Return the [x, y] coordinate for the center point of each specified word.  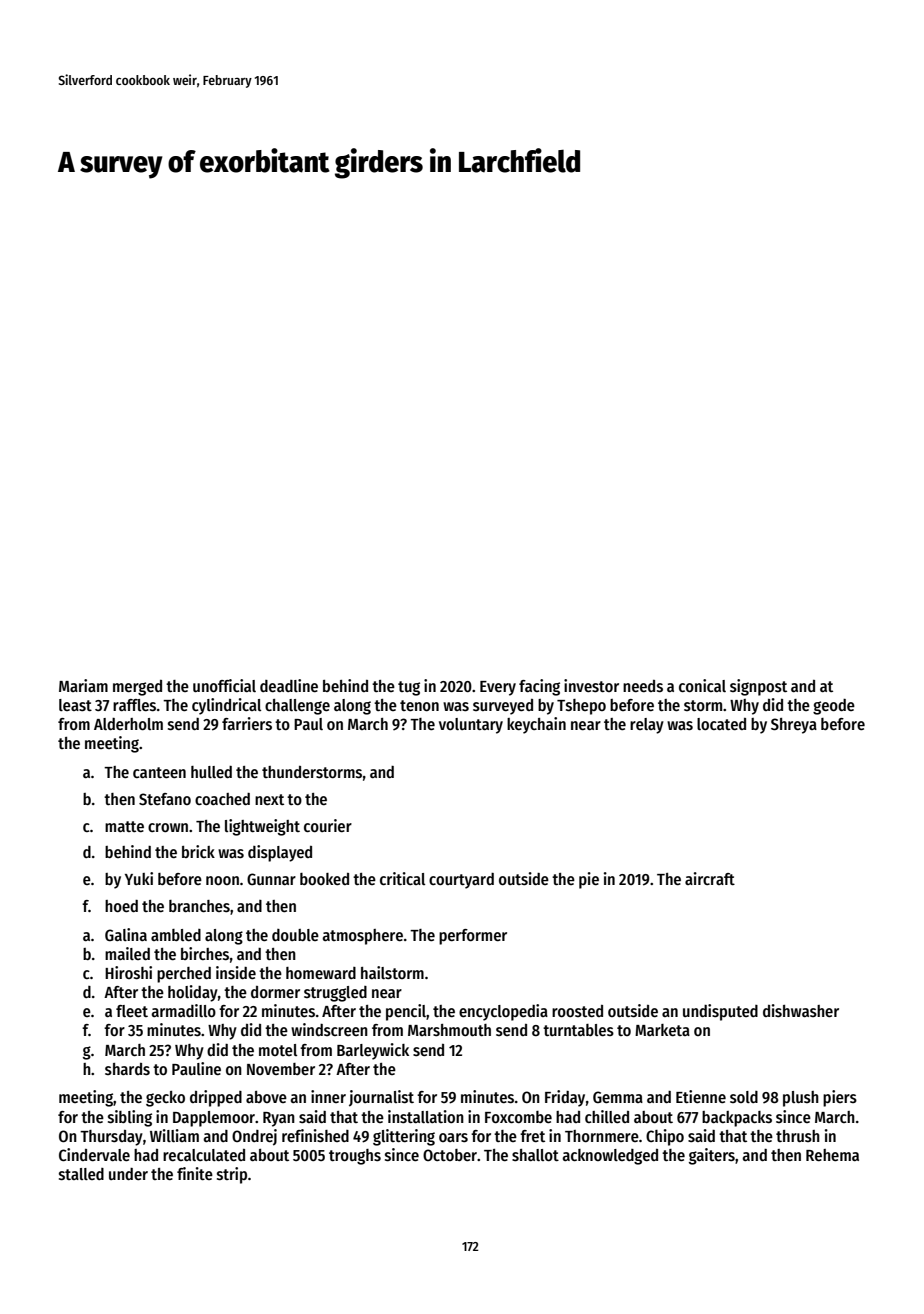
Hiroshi [128, 973]
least [75, 705]
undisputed [720, 1012]
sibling [130, 1118]
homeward [321, 973]
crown [168, 827]
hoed [121, 906]
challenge [297, 707]
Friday [565, 1098]
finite [195, 1173]
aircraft [710, 878]
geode [834, 707]
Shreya [794, 726]
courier [328, 825]
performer [473, 937]
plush [801, 1099]
